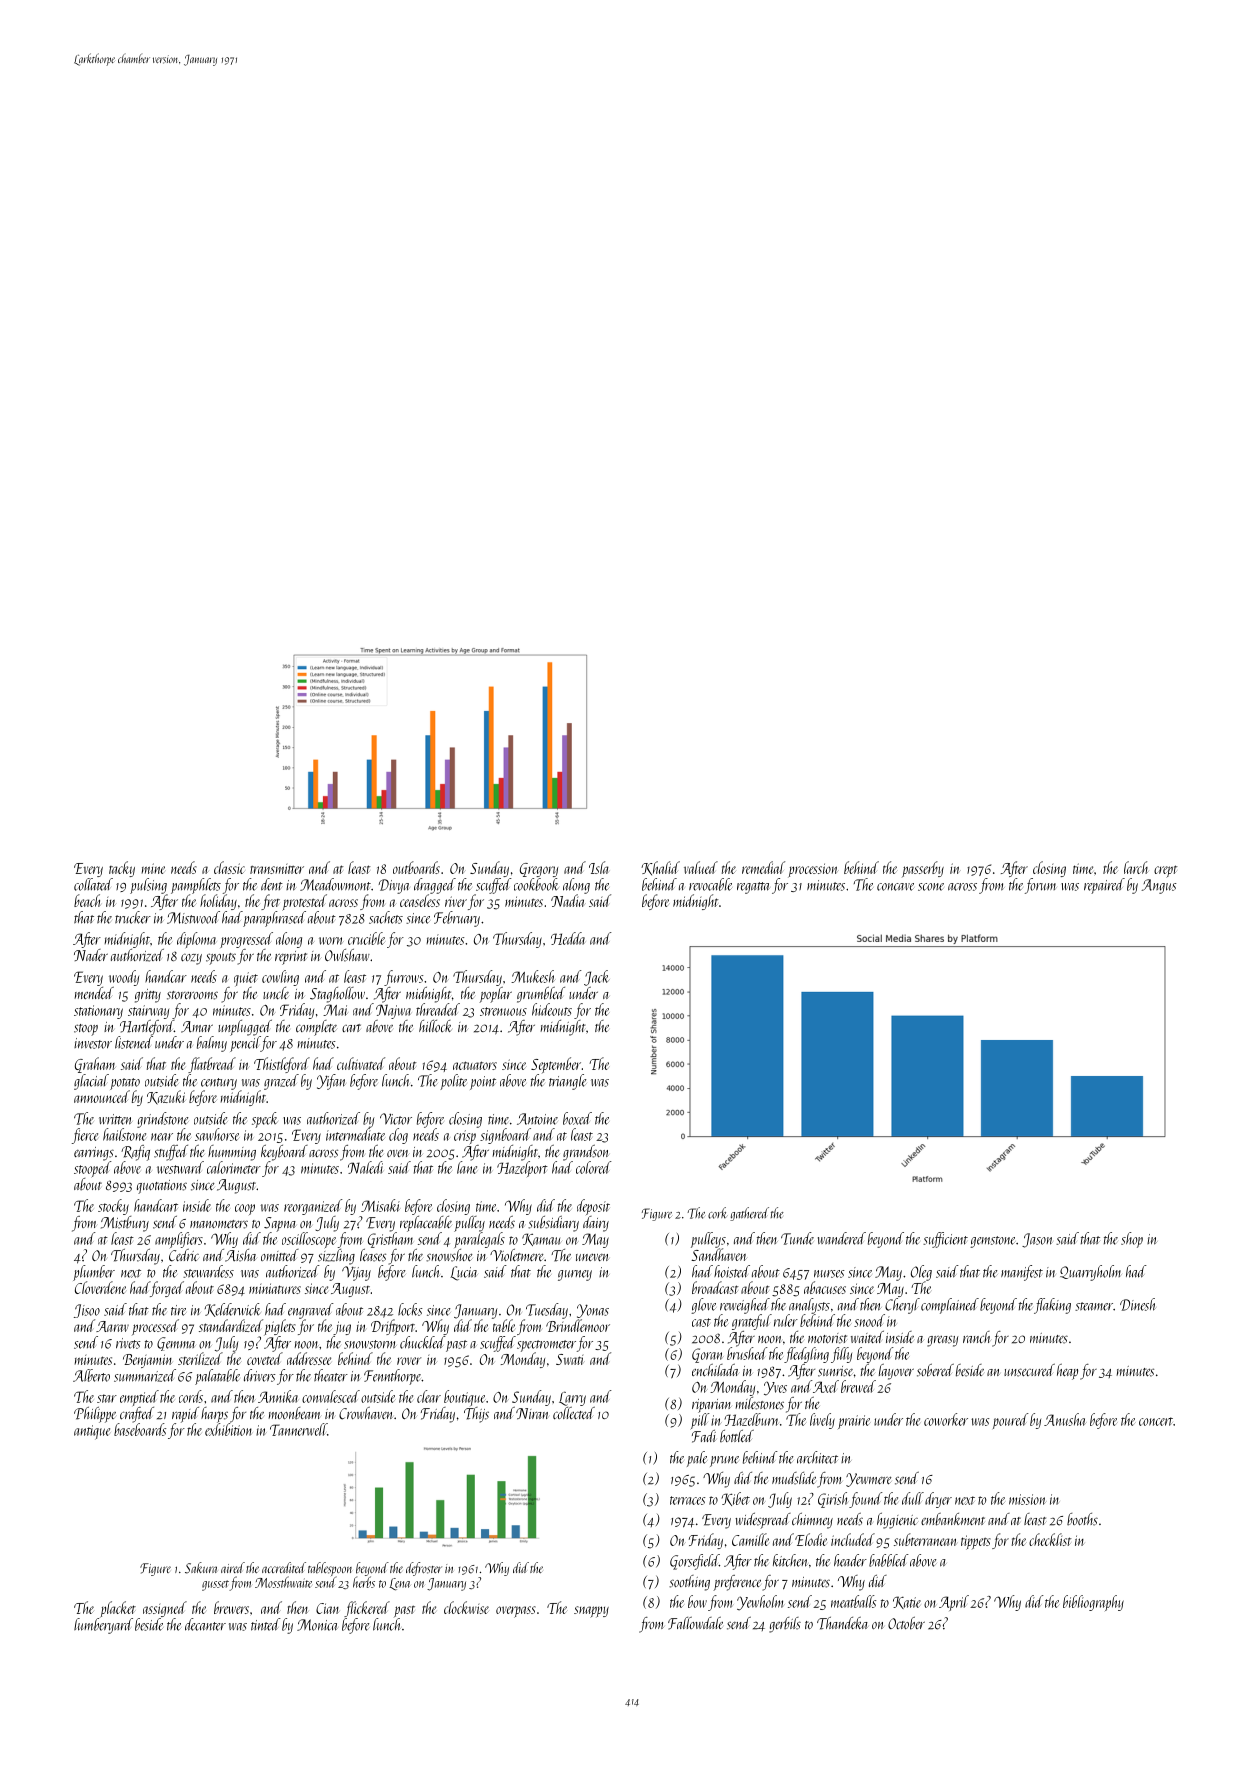  Describe the element at coordinates (331, 941) in the page. I see `worn` at that location.
